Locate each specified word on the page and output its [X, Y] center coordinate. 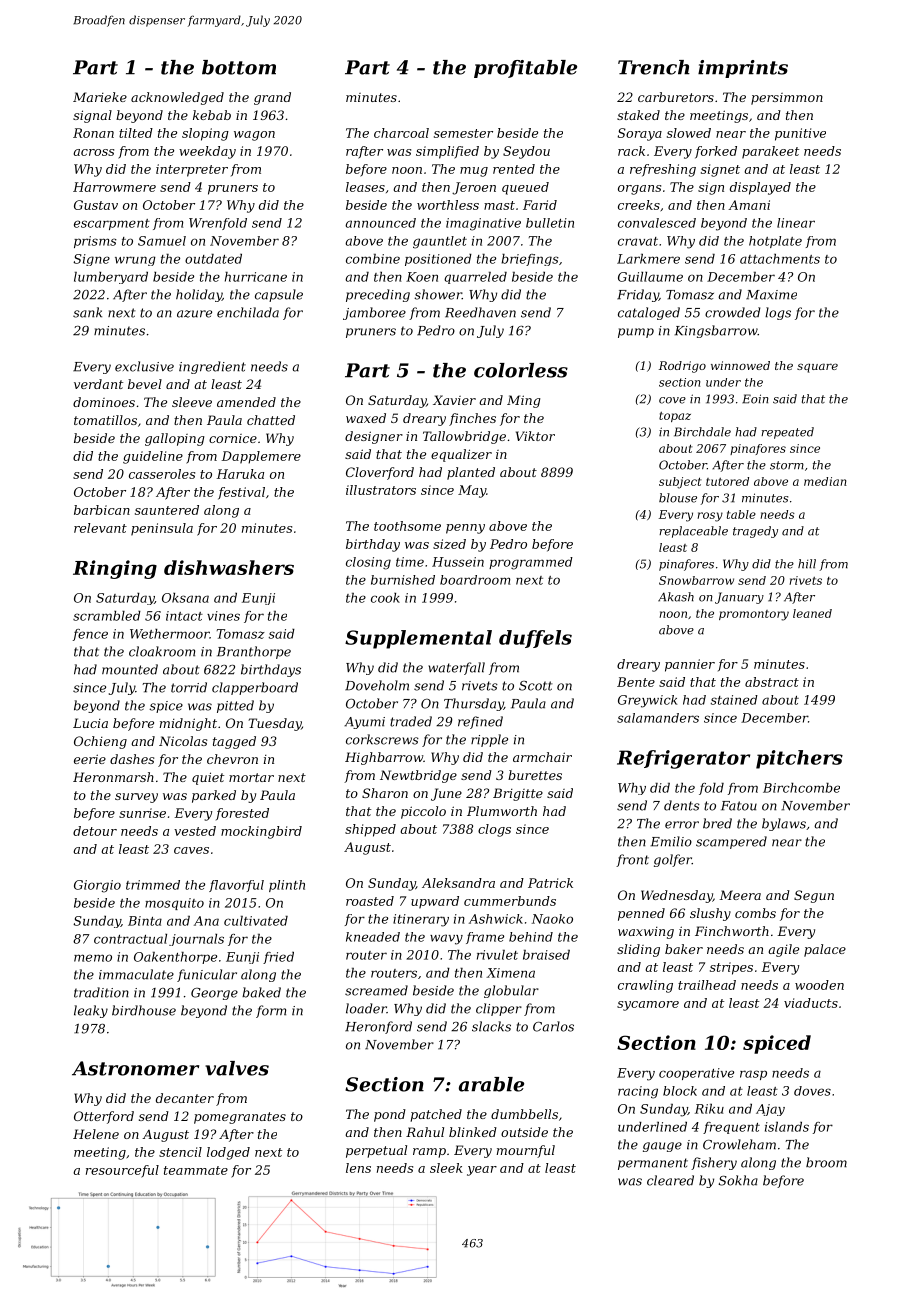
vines [223, 616]
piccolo [423, 812]
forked [716, 152]
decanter [185, 1098]
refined [480, 722]
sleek [446, 1168]
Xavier [454, 400]
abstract [772, 682]
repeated [787, 433]
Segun [814, 896]
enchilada [248, 312]
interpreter [192, 170]
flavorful [236, 886]
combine [373, 259]
